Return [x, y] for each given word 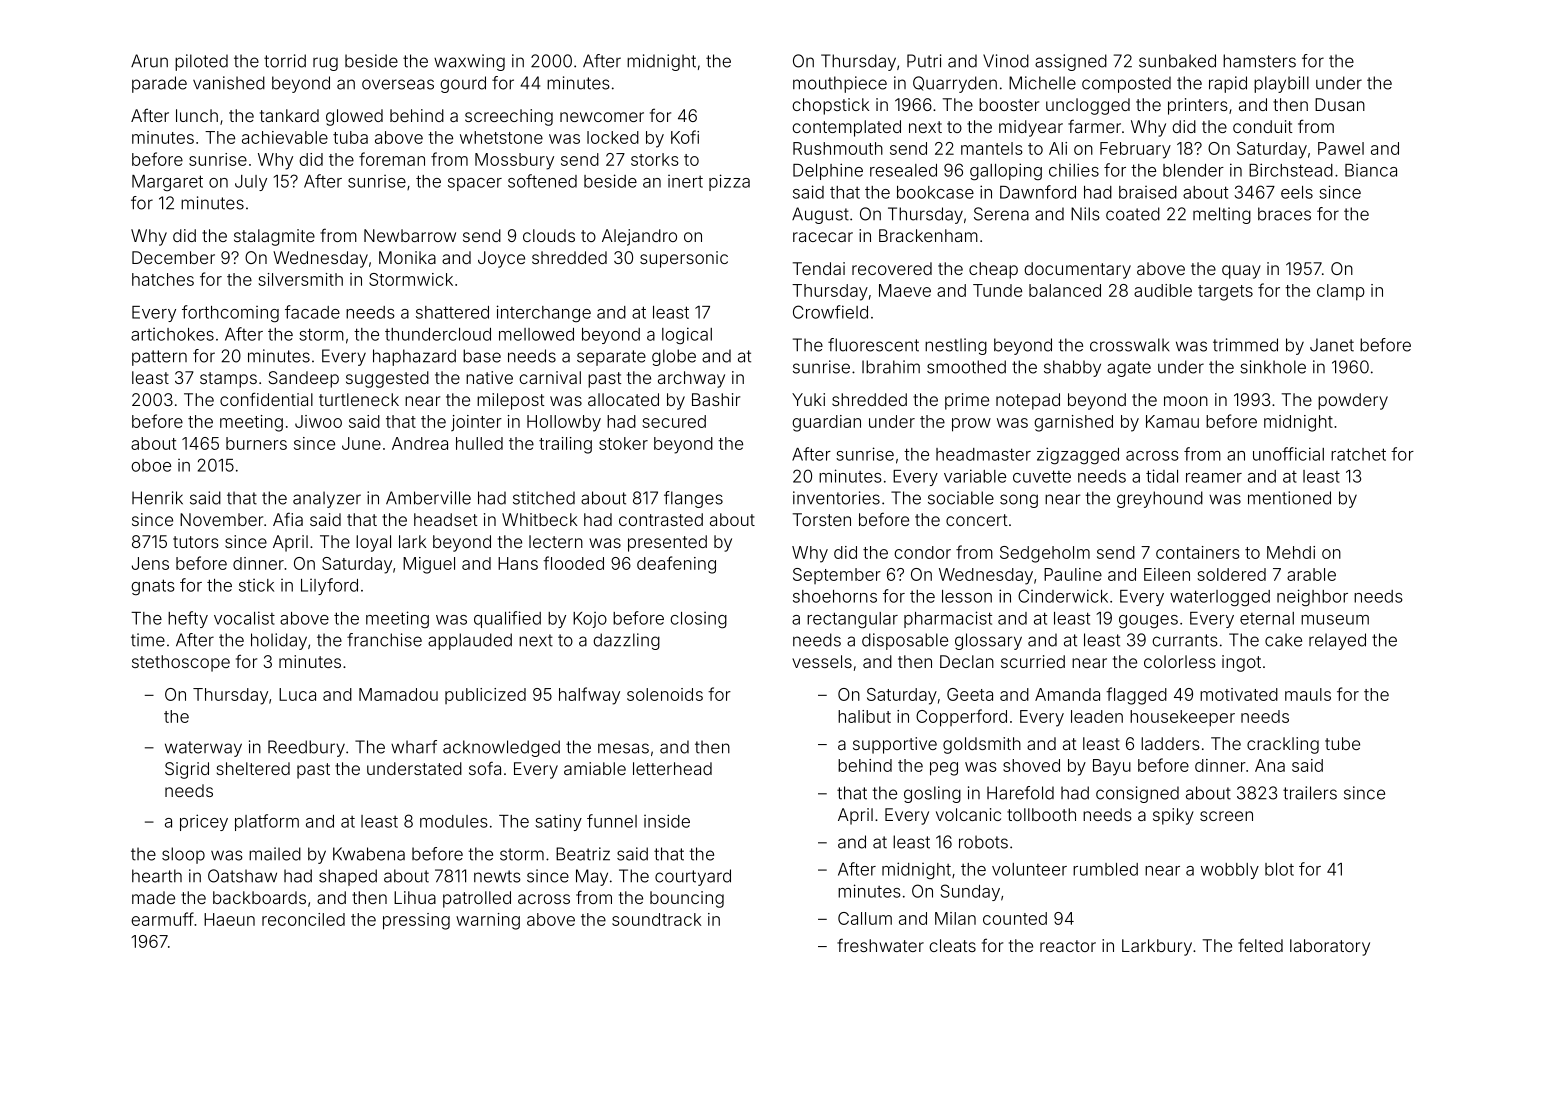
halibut [864, 716]
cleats [952, 945]
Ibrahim [891, 367]
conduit [1263, 126]
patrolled [477, 899]
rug [325, 64]
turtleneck [359, 399]
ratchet [1358, 454]
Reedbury [306, 748]
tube [1342, 743]
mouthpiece [840, 84]
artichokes [172, 334]
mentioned [1289, 498]
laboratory [1330, 947]
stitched [544, 498]
